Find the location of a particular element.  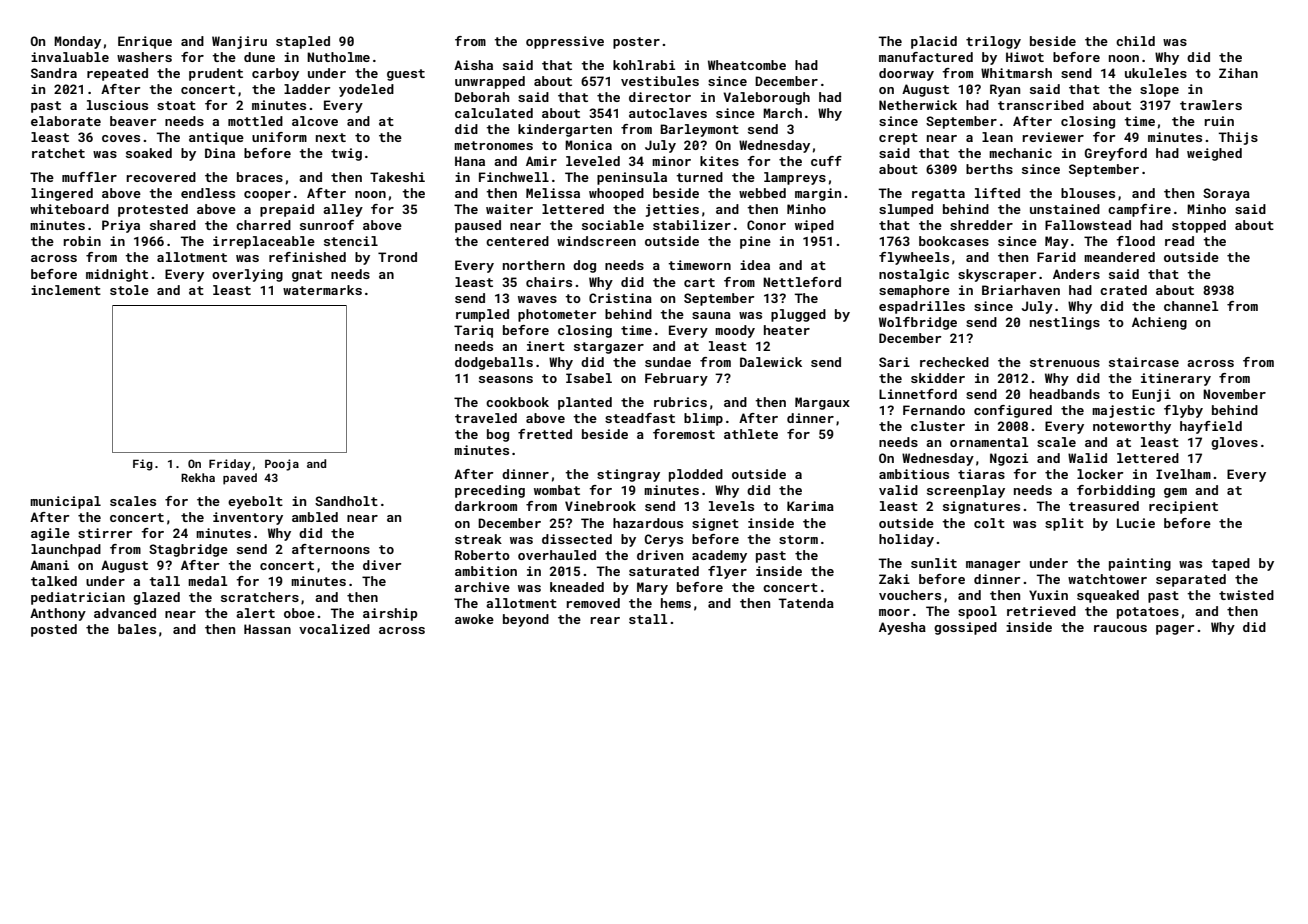

Greyford is located at coordinates (1116, 154).
